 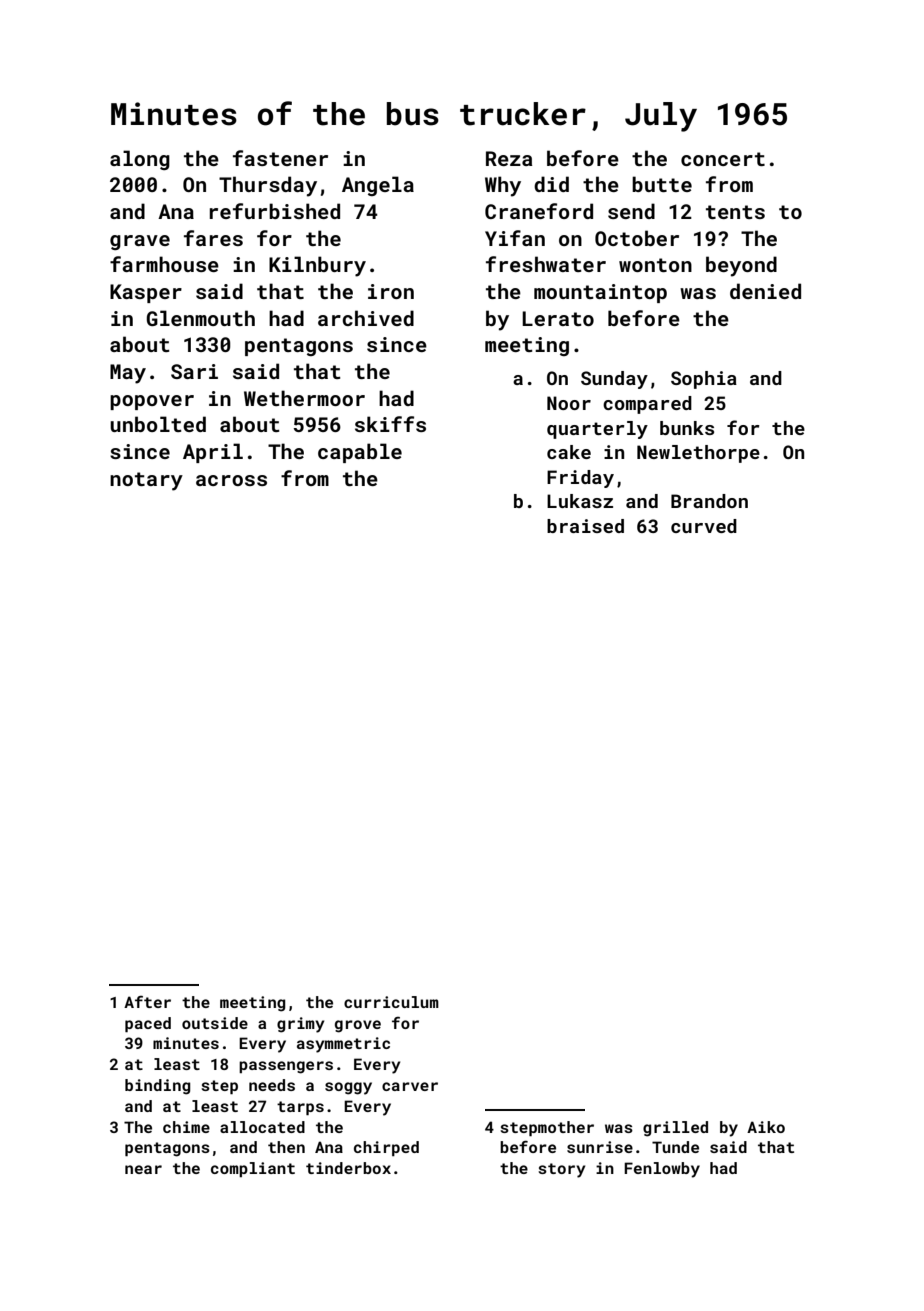 What do you see at coordinates (253, 1169) in the screenshot?
I see `compliant` at bounding box center [253, 1169].
